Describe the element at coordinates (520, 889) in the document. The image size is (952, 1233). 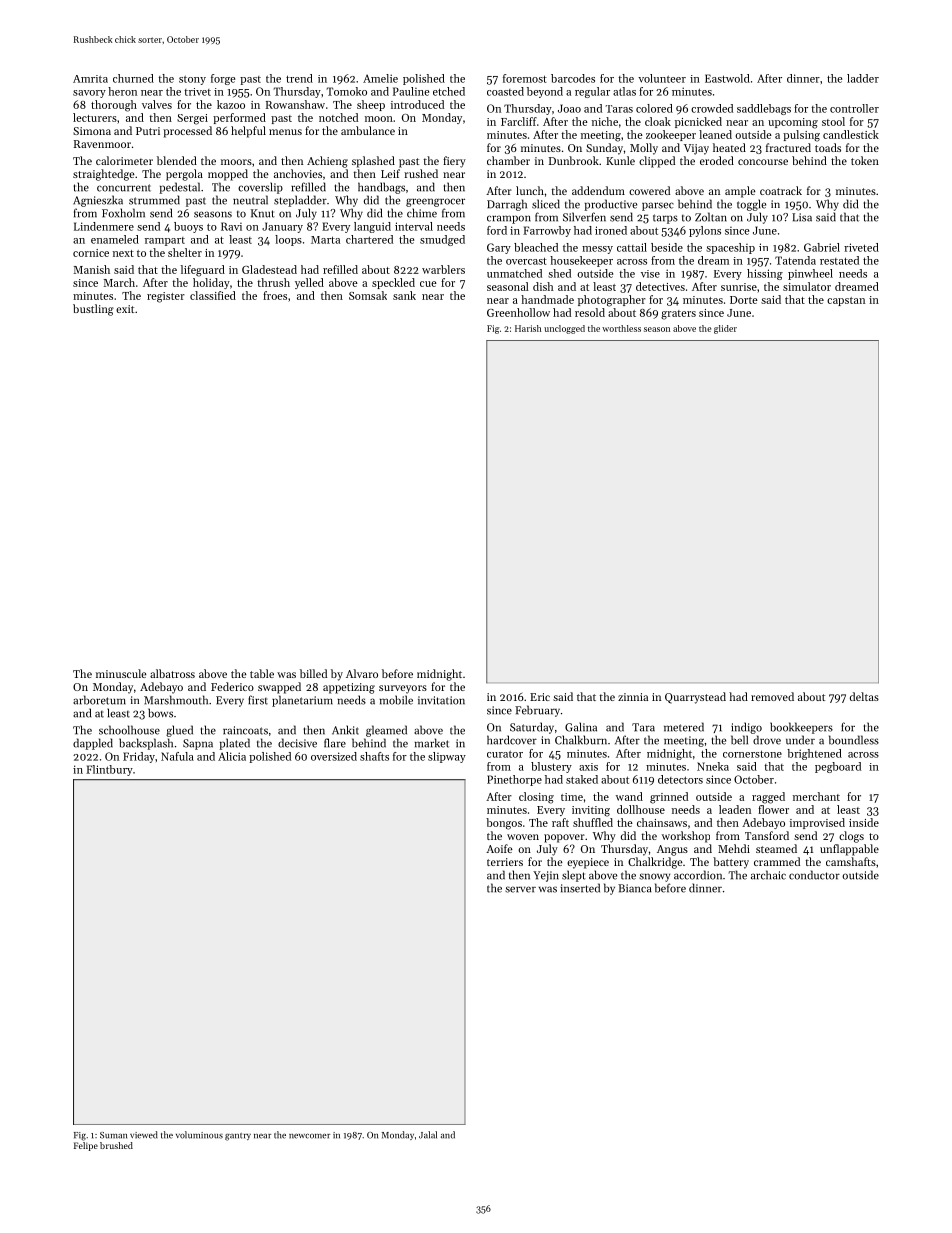
I see `server` at that location.
